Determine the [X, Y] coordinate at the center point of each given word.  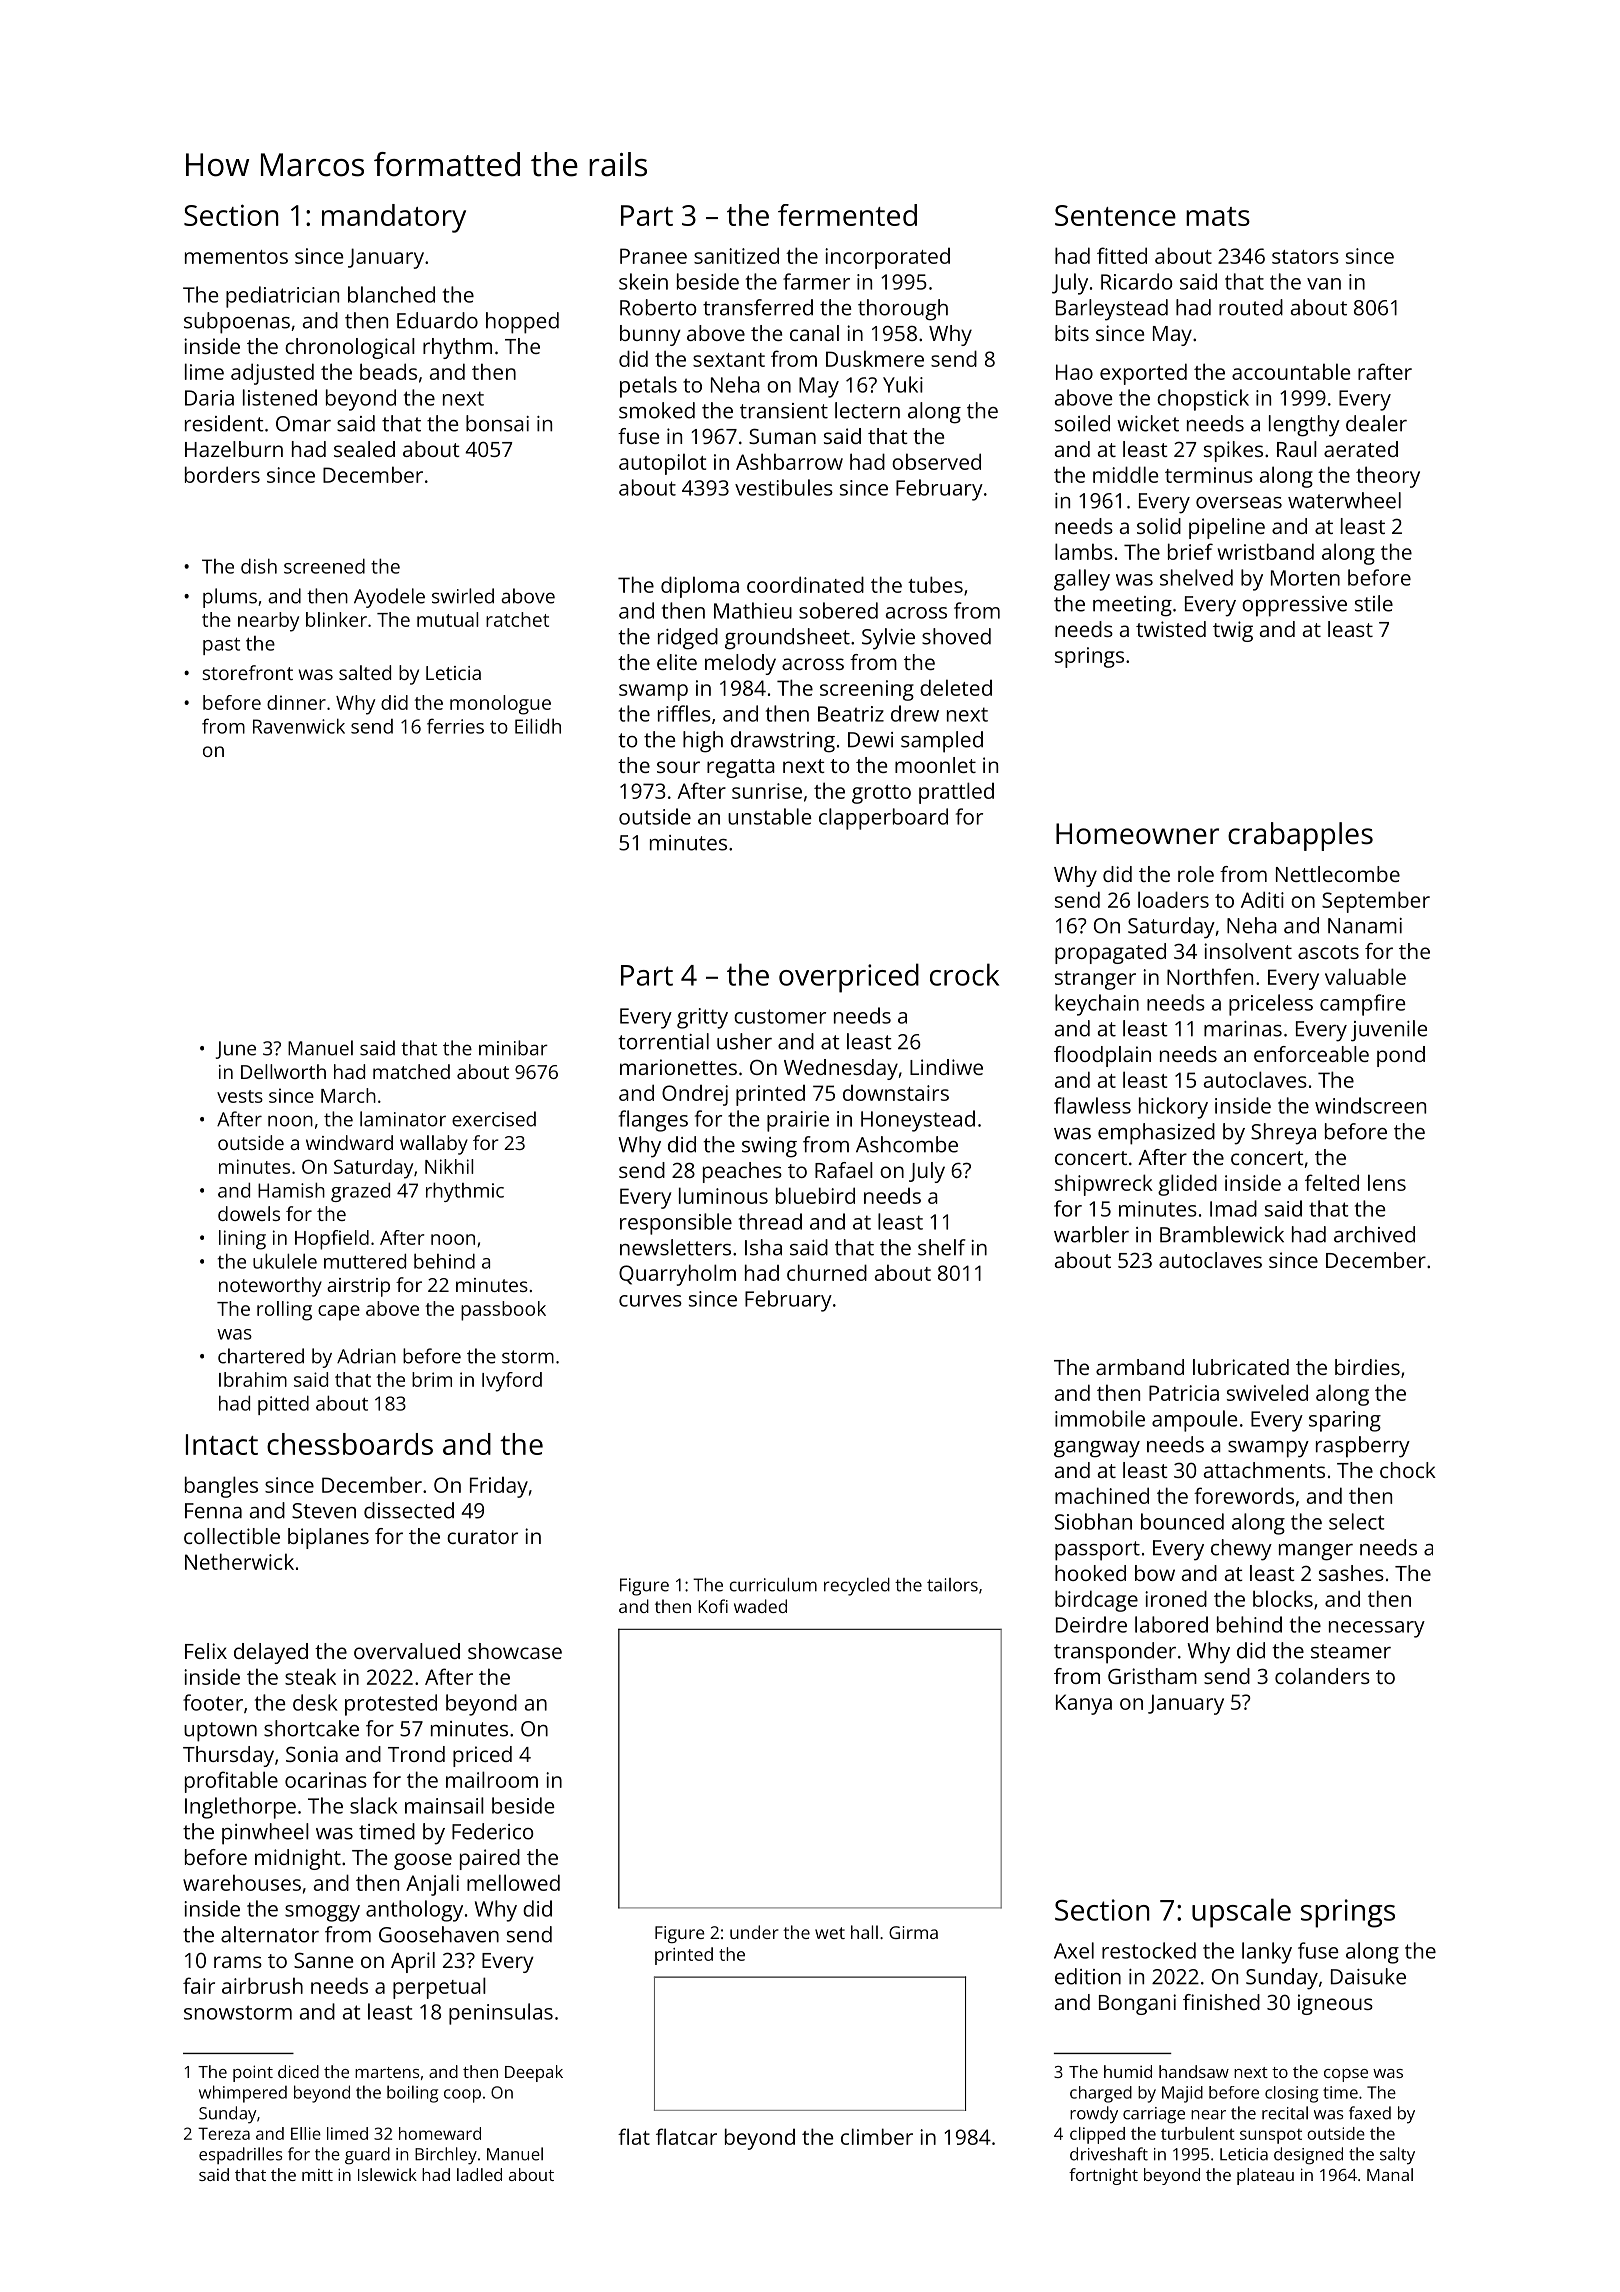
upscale [1241, 1913]
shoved [956, 636]
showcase [515, 1651]
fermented [847, 215]
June [236, 1050]
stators [1305, 257]
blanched [391, 294]
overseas [1239, 503]
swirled [463, 596]
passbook [503, 1311]
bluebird [815, 1195]
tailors [952, 1585]
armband [1140, 1367]
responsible [676, 1224]
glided [1187, 1185]
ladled [479, 2174]
